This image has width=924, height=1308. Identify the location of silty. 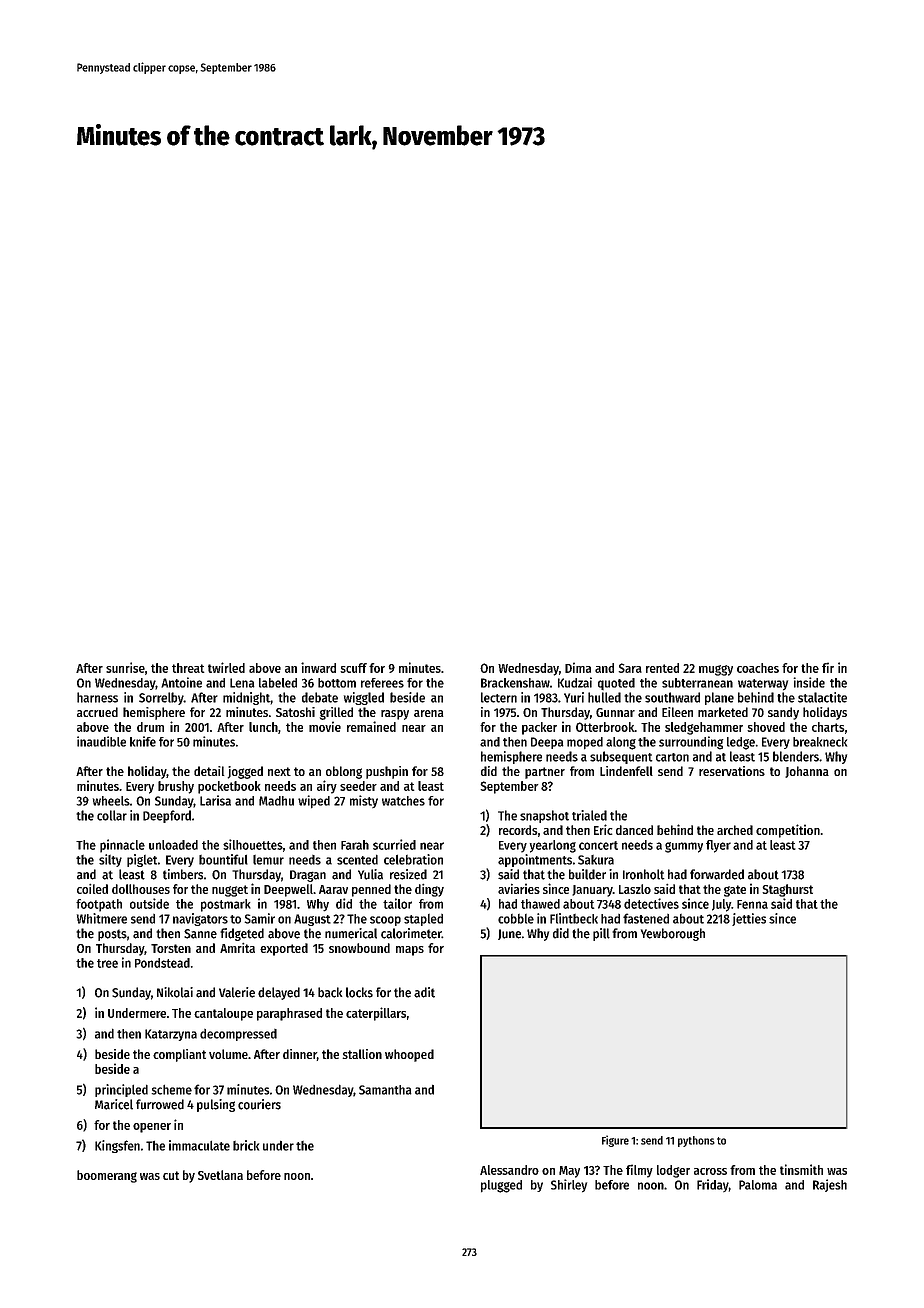
(110, 860).
